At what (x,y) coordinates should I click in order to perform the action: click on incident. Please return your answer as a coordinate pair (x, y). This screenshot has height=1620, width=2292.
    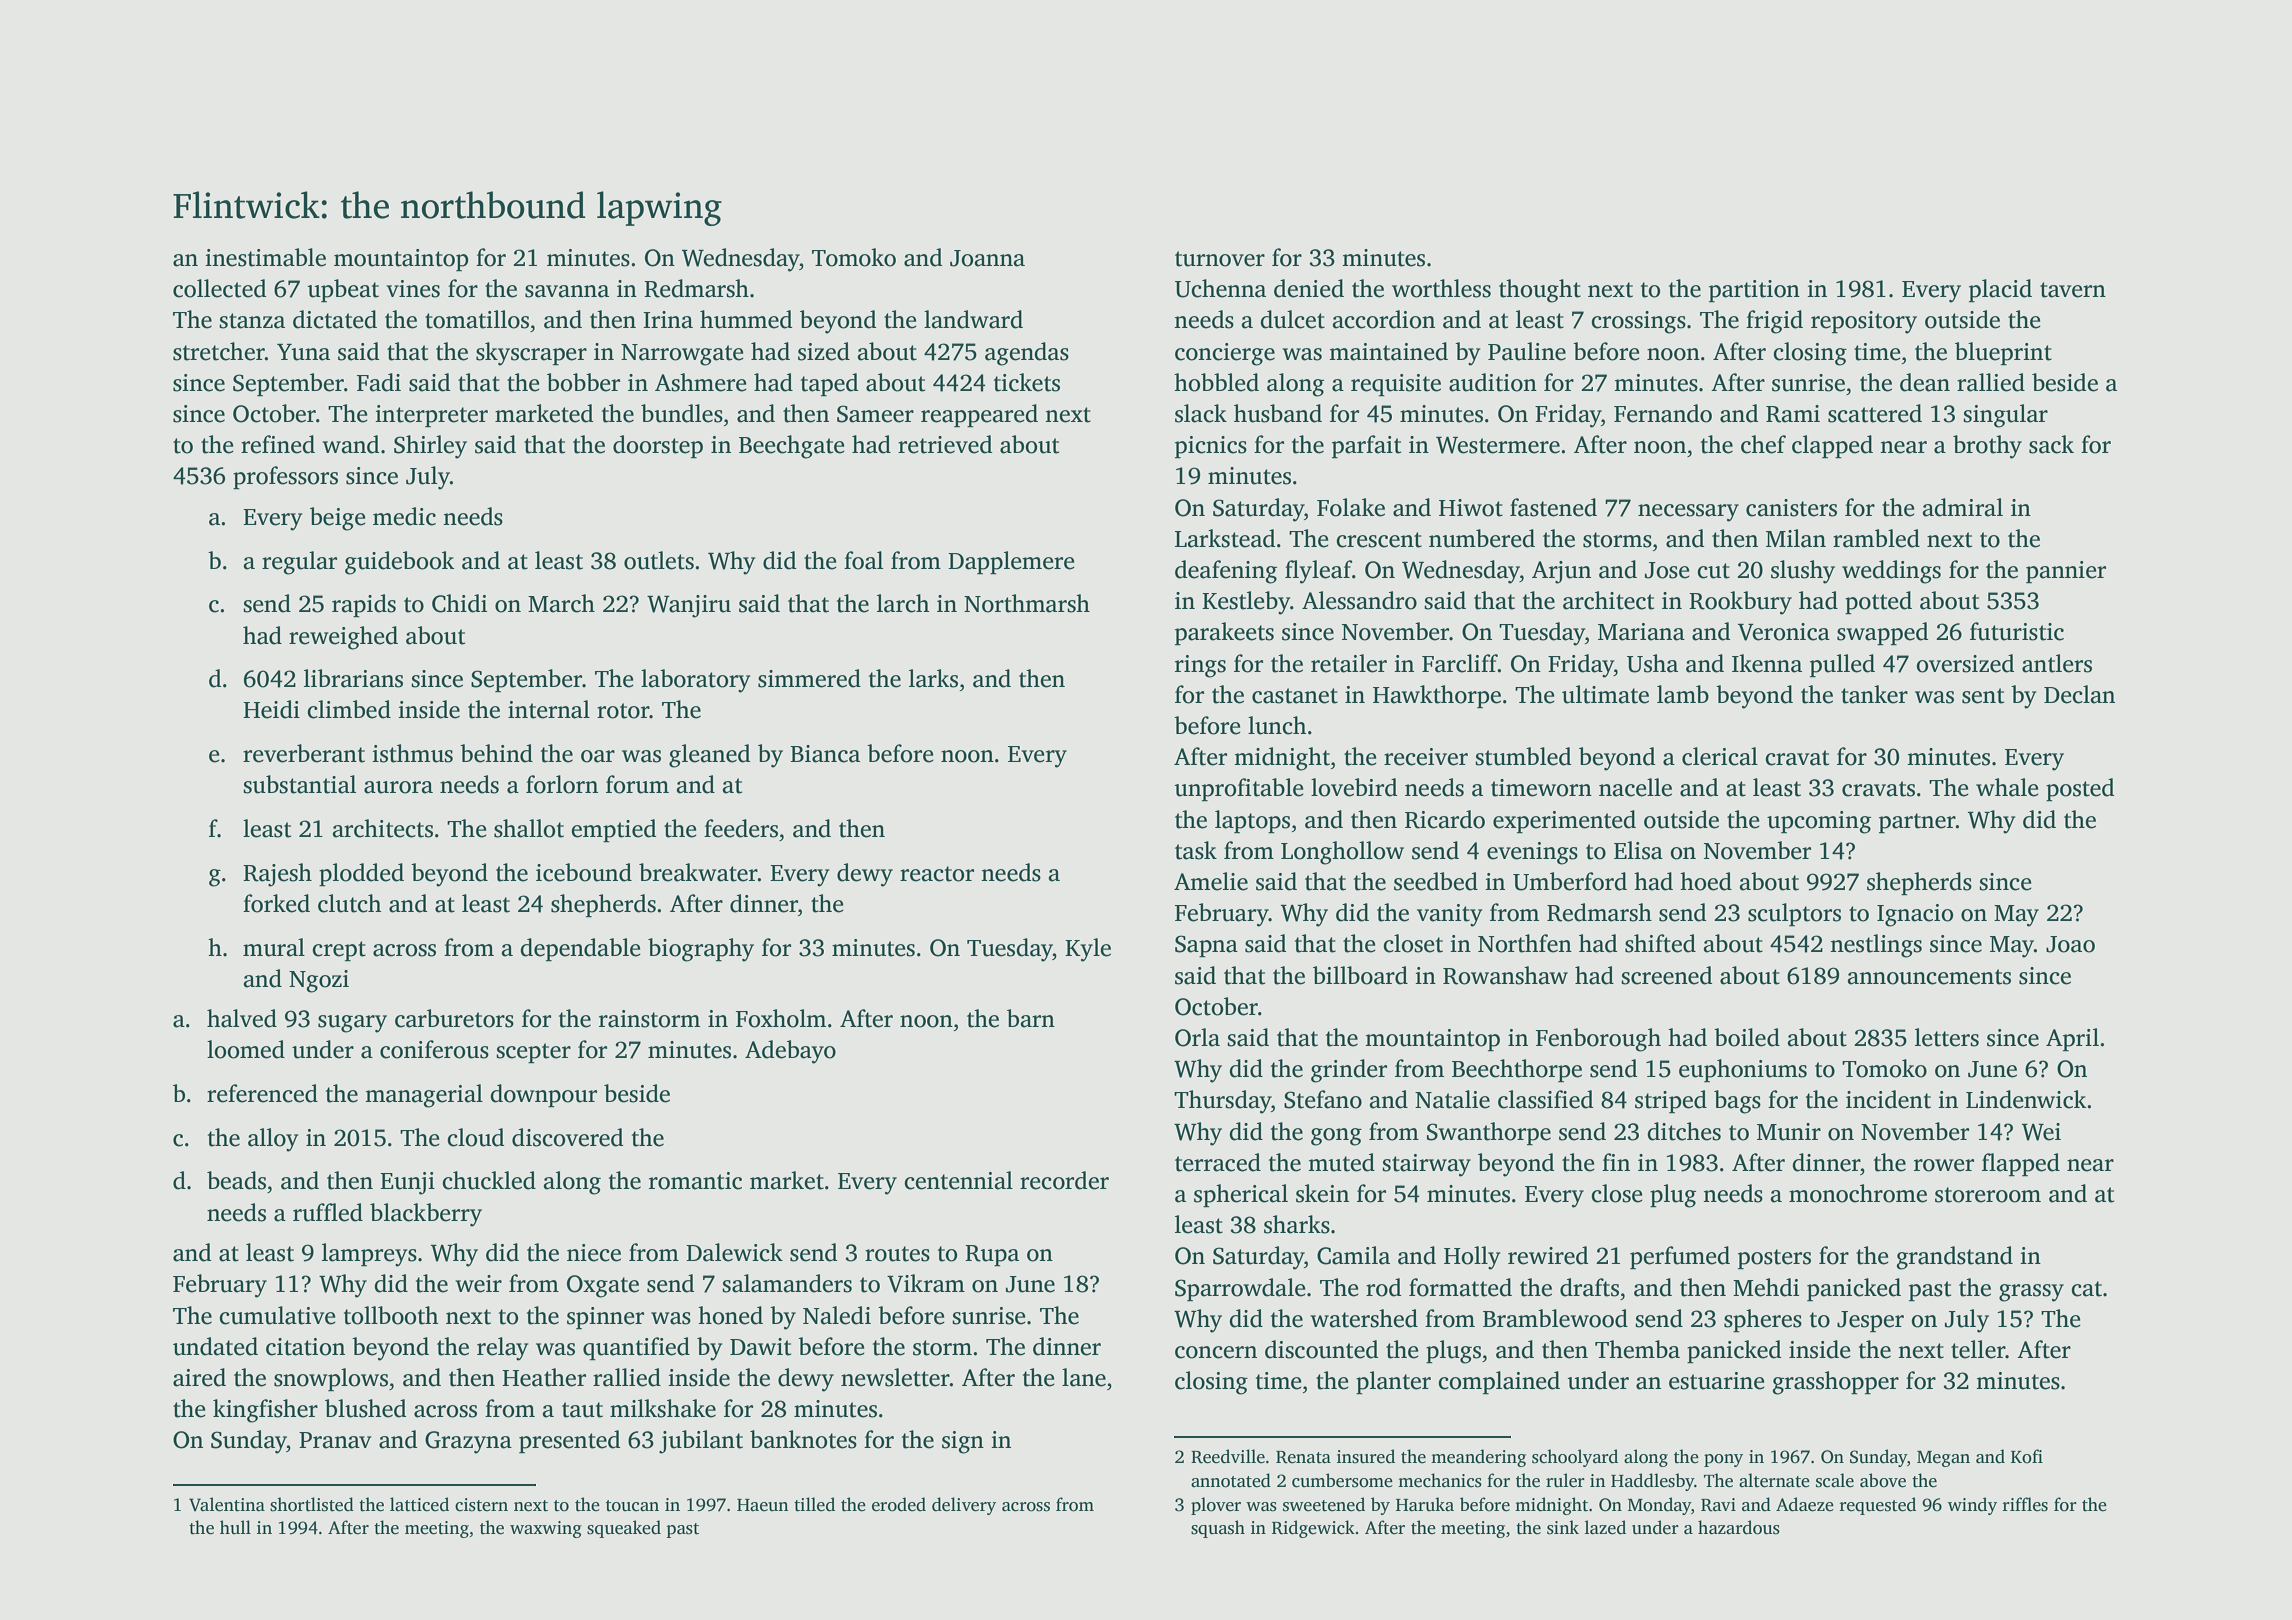
    Looking at the image, I should click on (1888, 1099).
